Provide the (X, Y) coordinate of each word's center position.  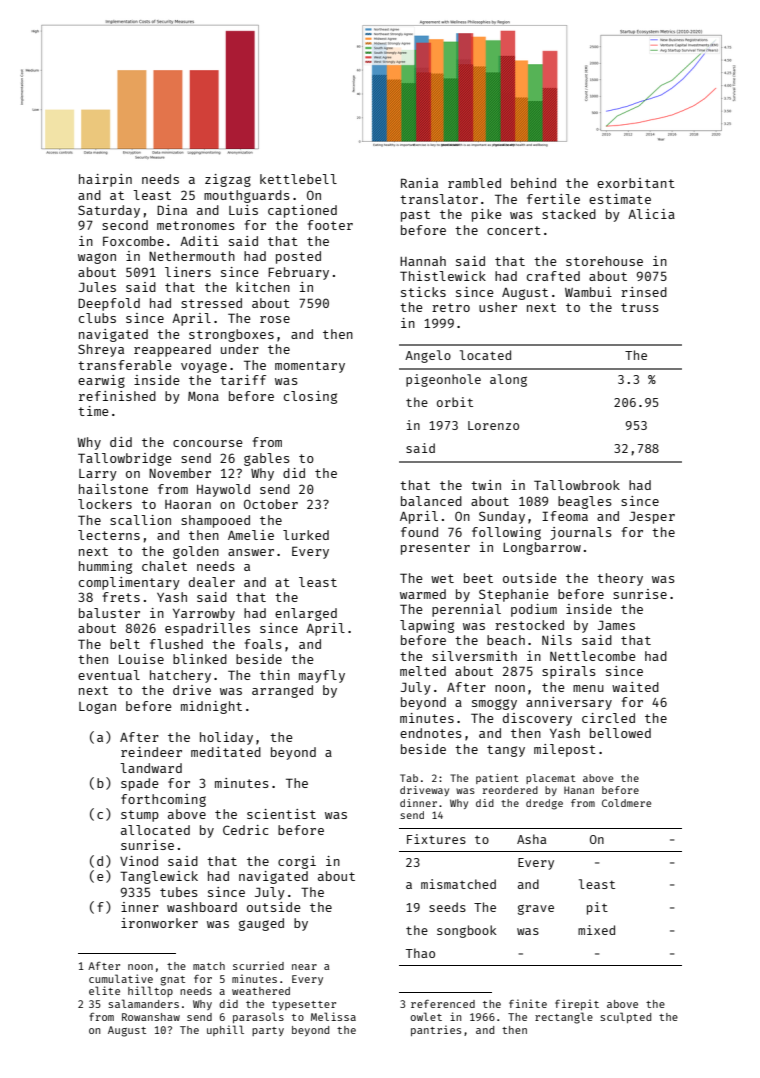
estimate (620, 199)
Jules (97, 287)
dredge (544, 804)
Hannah (423, 261)
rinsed (644, 292)
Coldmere (626, 803)
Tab (409, 778)
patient (497, 779)
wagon (97, 258)
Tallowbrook (577, 485)
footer (330, 225)
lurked (306, 535)
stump (140, 816)
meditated (226, 752)
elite (104, 990)
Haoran (188, 504)
